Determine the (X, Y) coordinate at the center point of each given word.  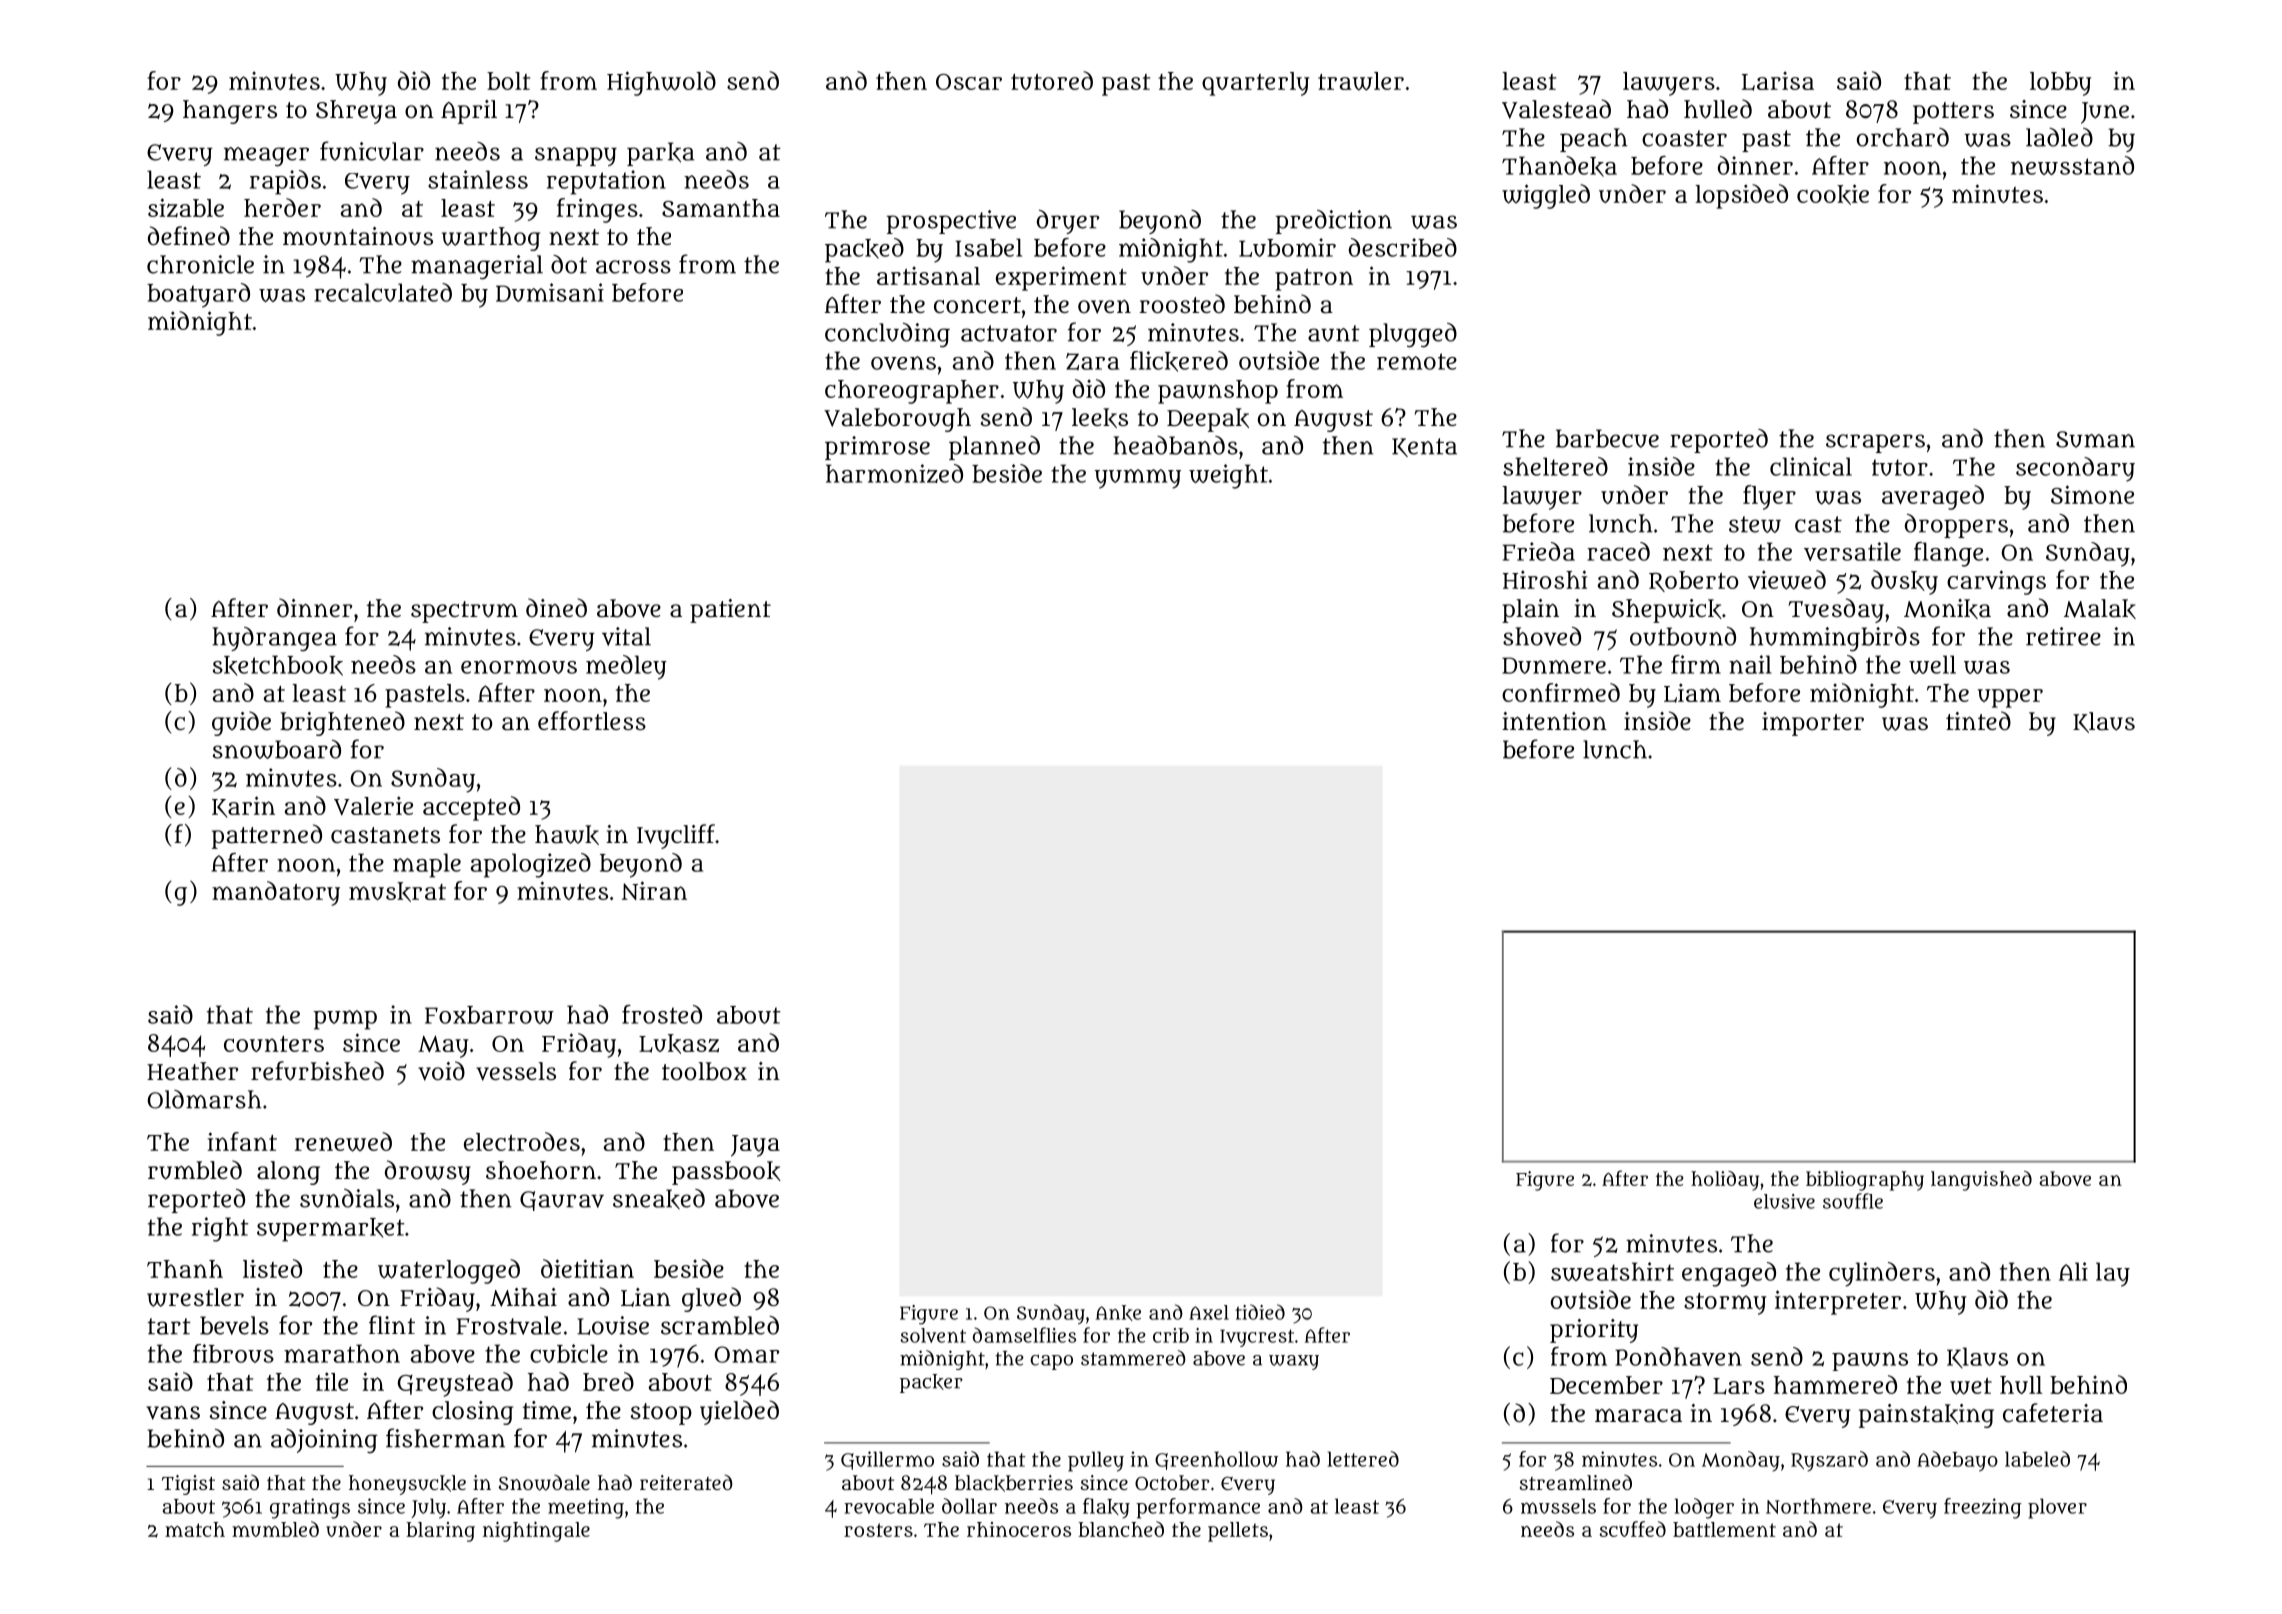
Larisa (1778, 81)
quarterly (1256, 84)
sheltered (1555, 466)
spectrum (464, 612)
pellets (1238, 1532)
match (195, 1529)
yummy (1138, 479)
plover (2057, 1508)
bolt (508, 81)
